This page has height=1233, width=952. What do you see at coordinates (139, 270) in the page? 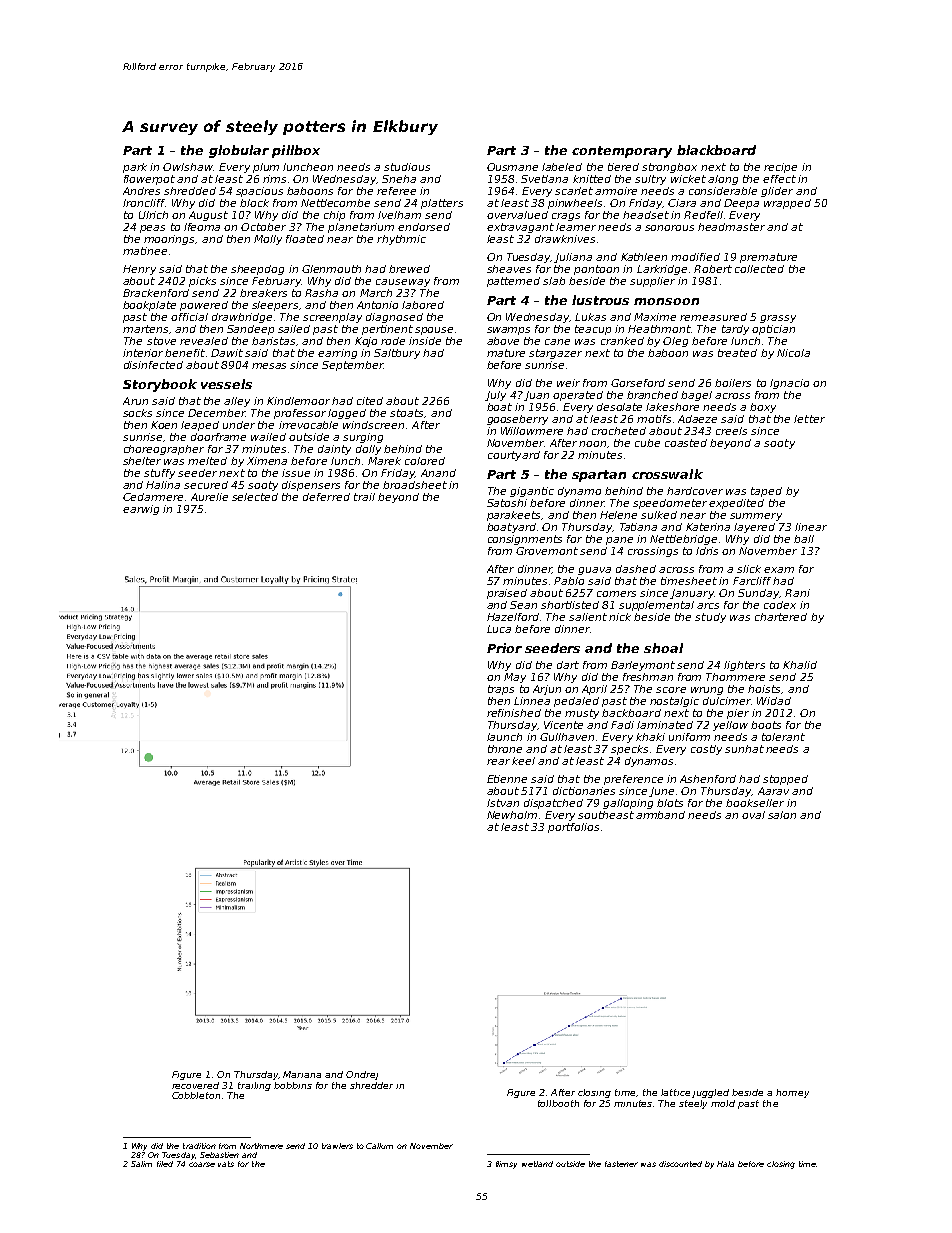
I see `Henry` at bounding box center [139, 270].
